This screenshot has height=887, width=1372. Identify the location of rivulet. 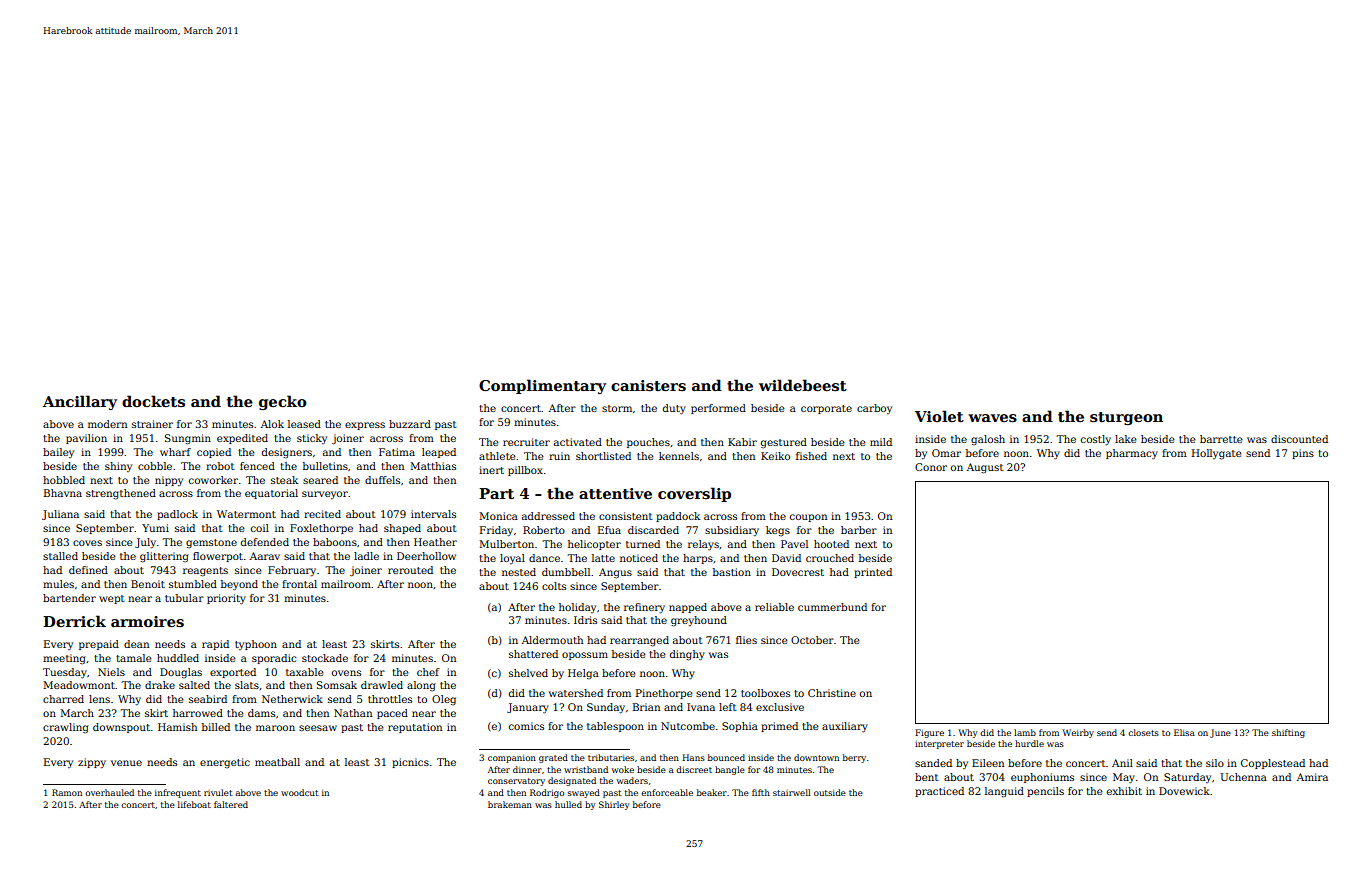
(218, 792).
